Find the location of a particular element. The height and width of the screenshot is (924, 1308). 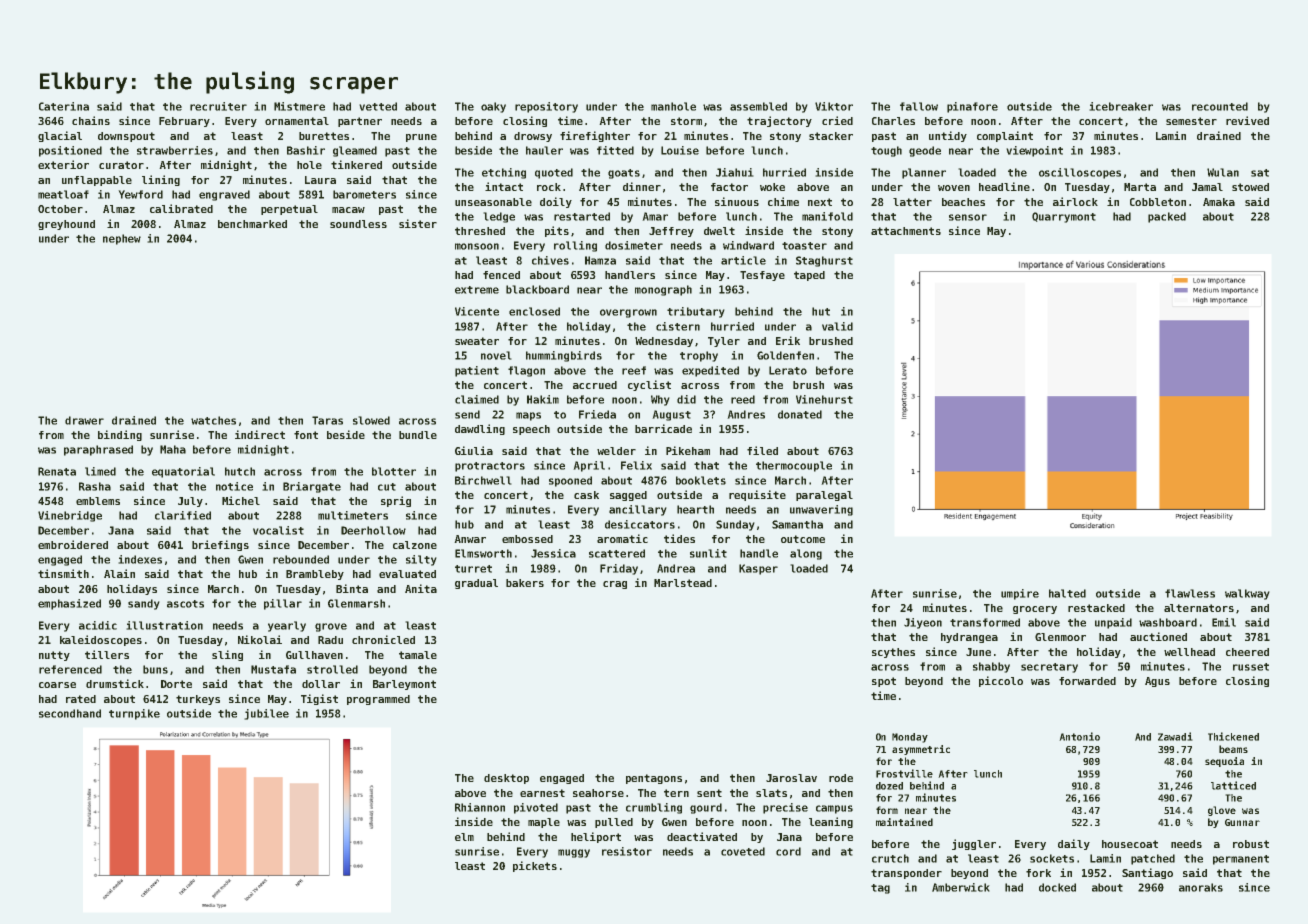

Marlstead is located at coordinates (683, 583).
